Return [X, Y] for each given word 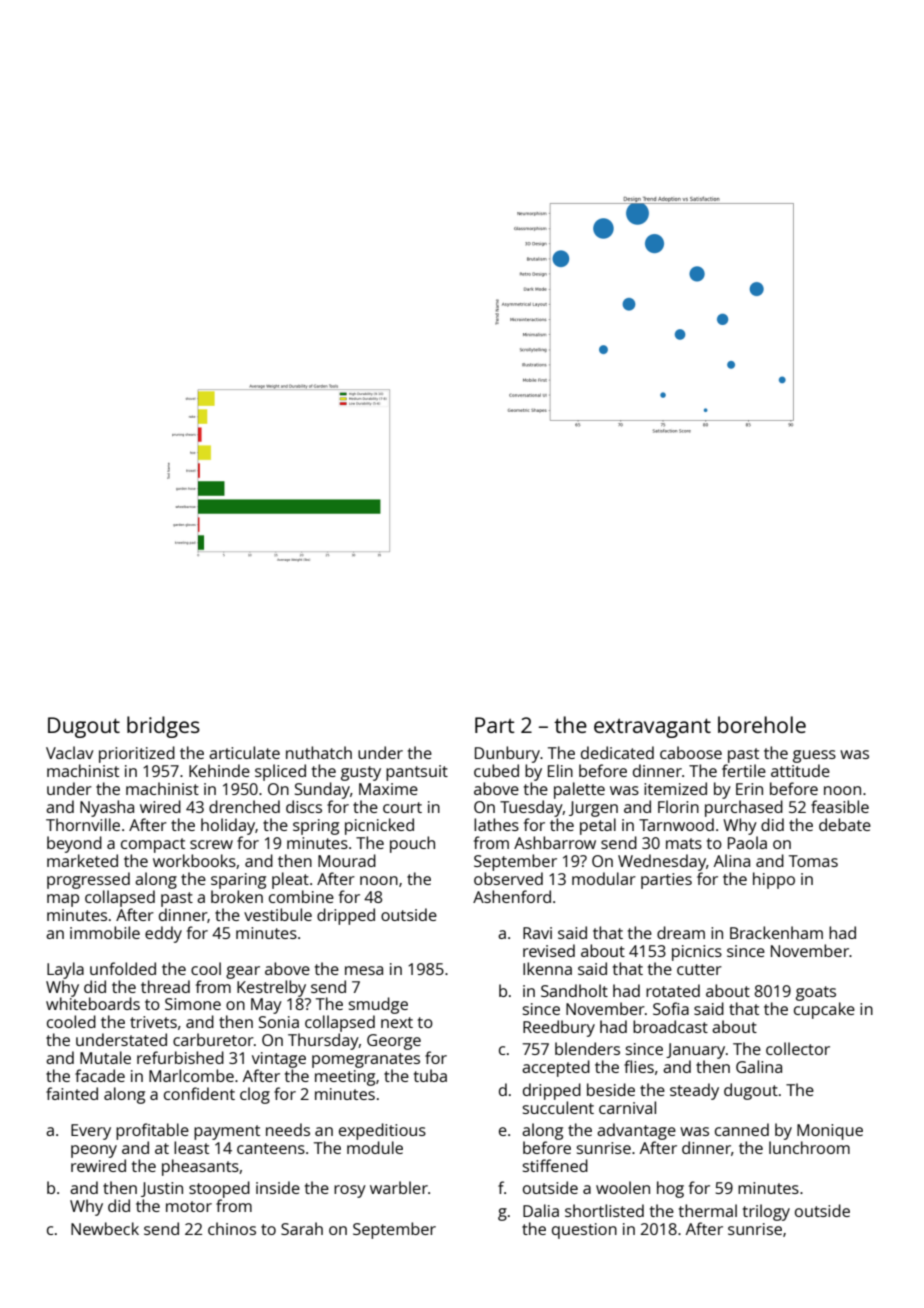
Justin [162, 1189]
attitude [800, 770]
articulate [244, 752]
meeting [345, 1078]
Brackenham [776, 932]
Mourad [347, 860]
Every [91, 1132]
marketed [82, 860]
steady [694, 1091]
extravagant [652, 728]
